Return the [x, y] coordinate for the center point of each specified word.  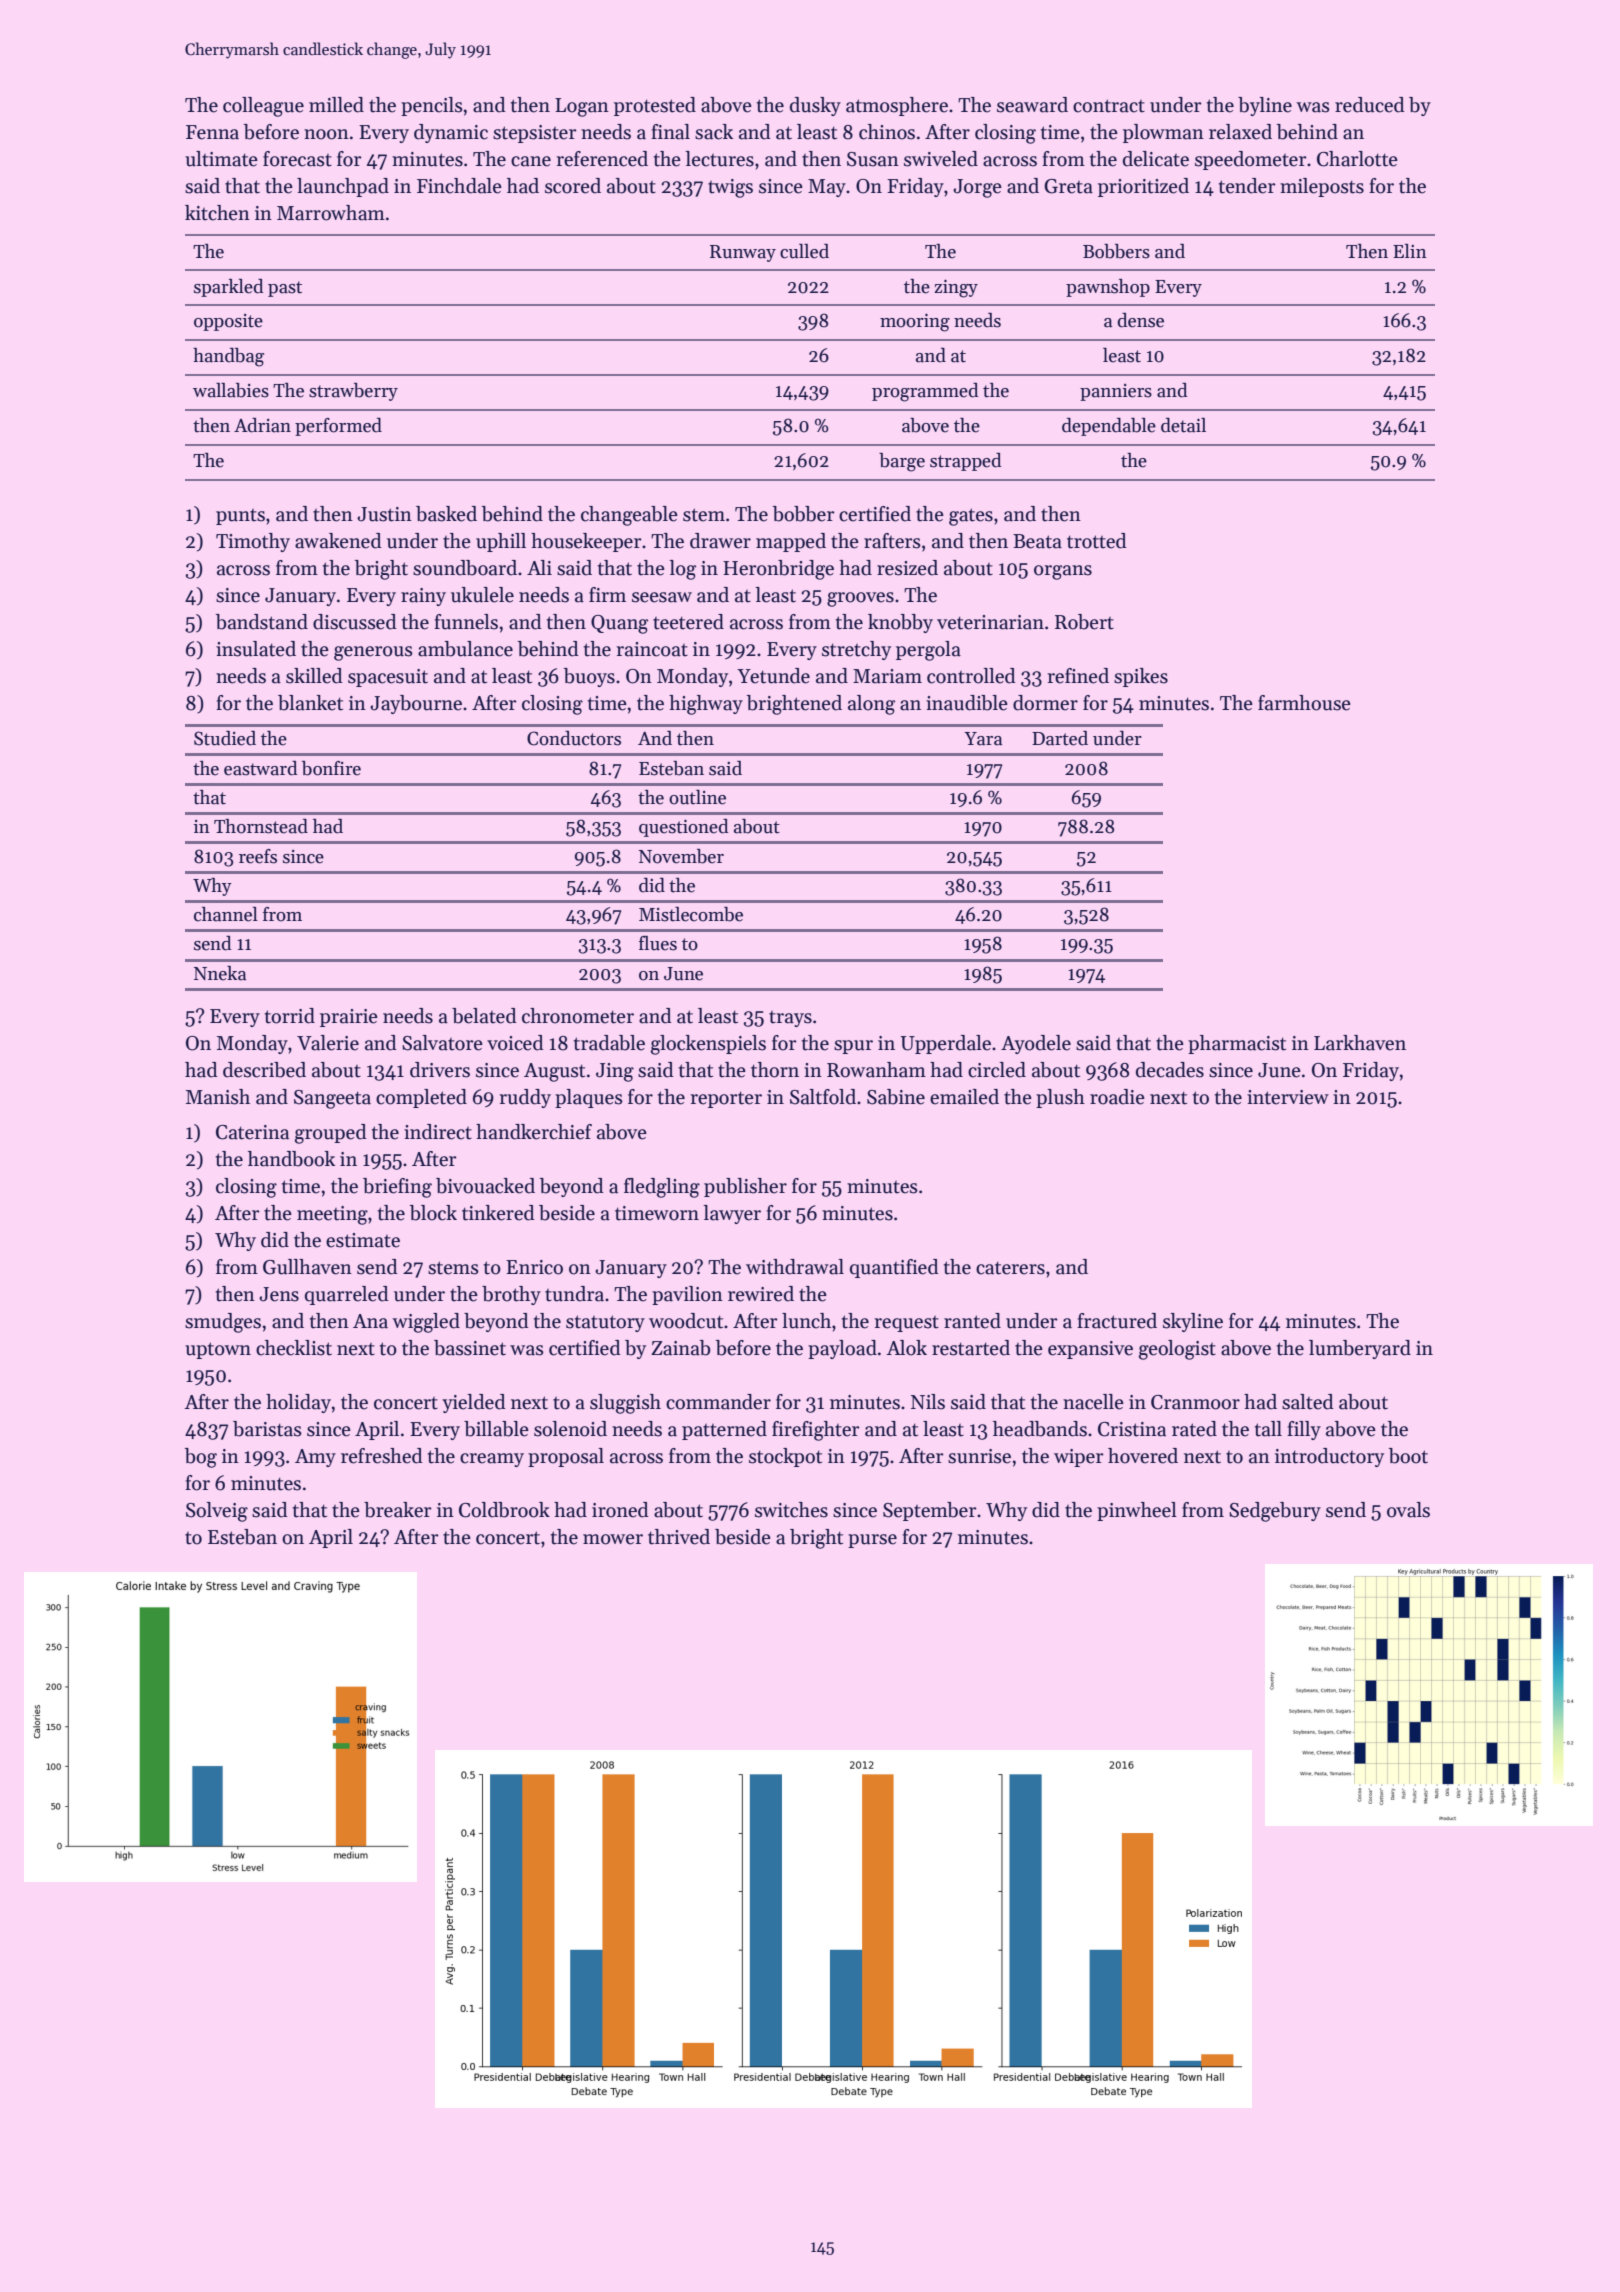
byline [1265, 106]
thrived [679, 1537]
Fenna [212, 132]
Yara [983, 739]
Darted [1060, 738]
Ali [539, 567]
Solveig [217, 1512]
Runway [743, 253]
